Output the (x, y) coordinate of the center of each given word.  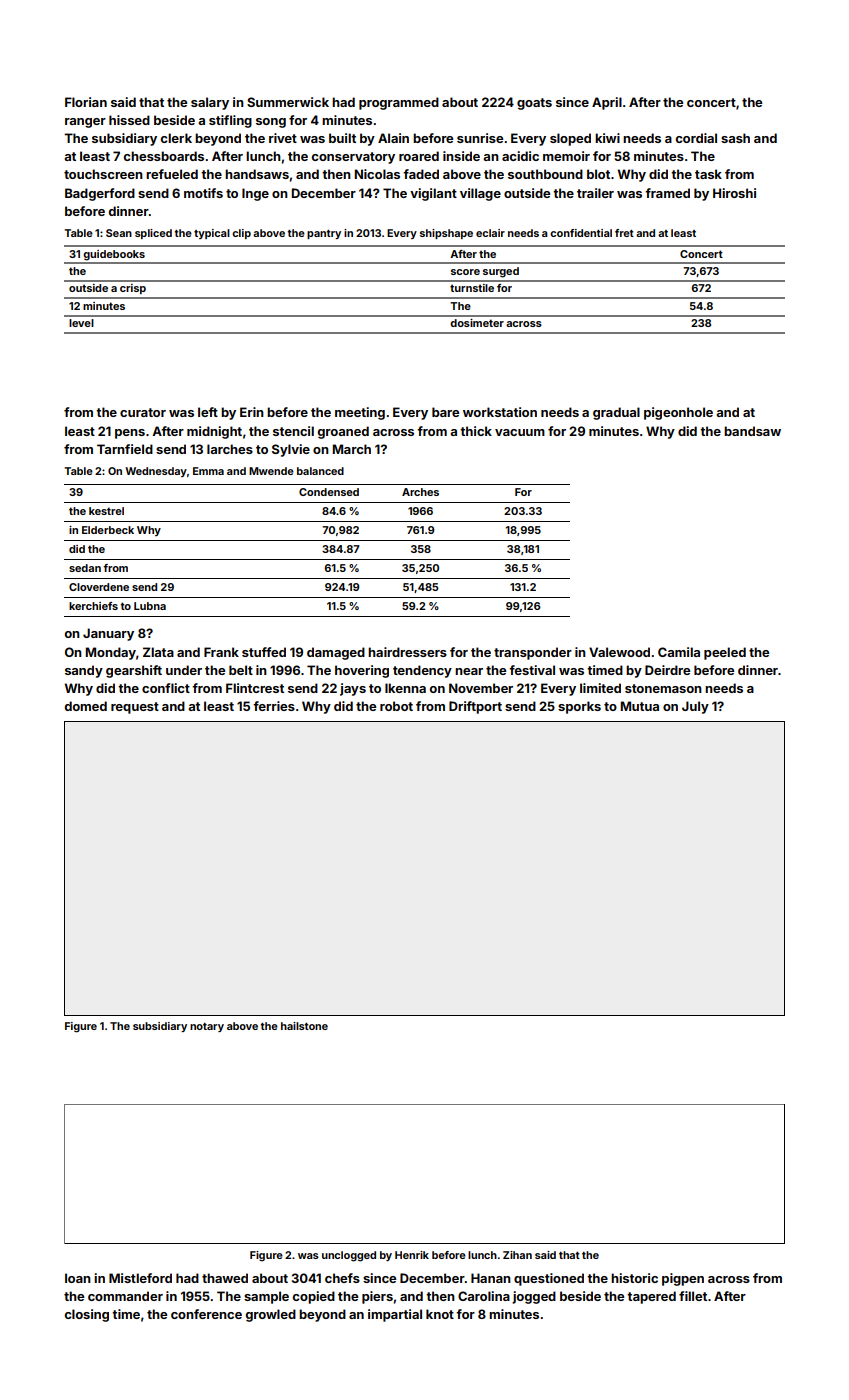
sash (735, 138)
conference (206, 1314)
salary (210, 103)
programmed (399, 103)
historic (634, 1278)
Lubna (150, 606)
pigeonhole (678, 413)
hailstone (304, 1026)
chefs (342, 1278)
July (695, 707)
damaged (336, 653)
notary (207, 1027)
